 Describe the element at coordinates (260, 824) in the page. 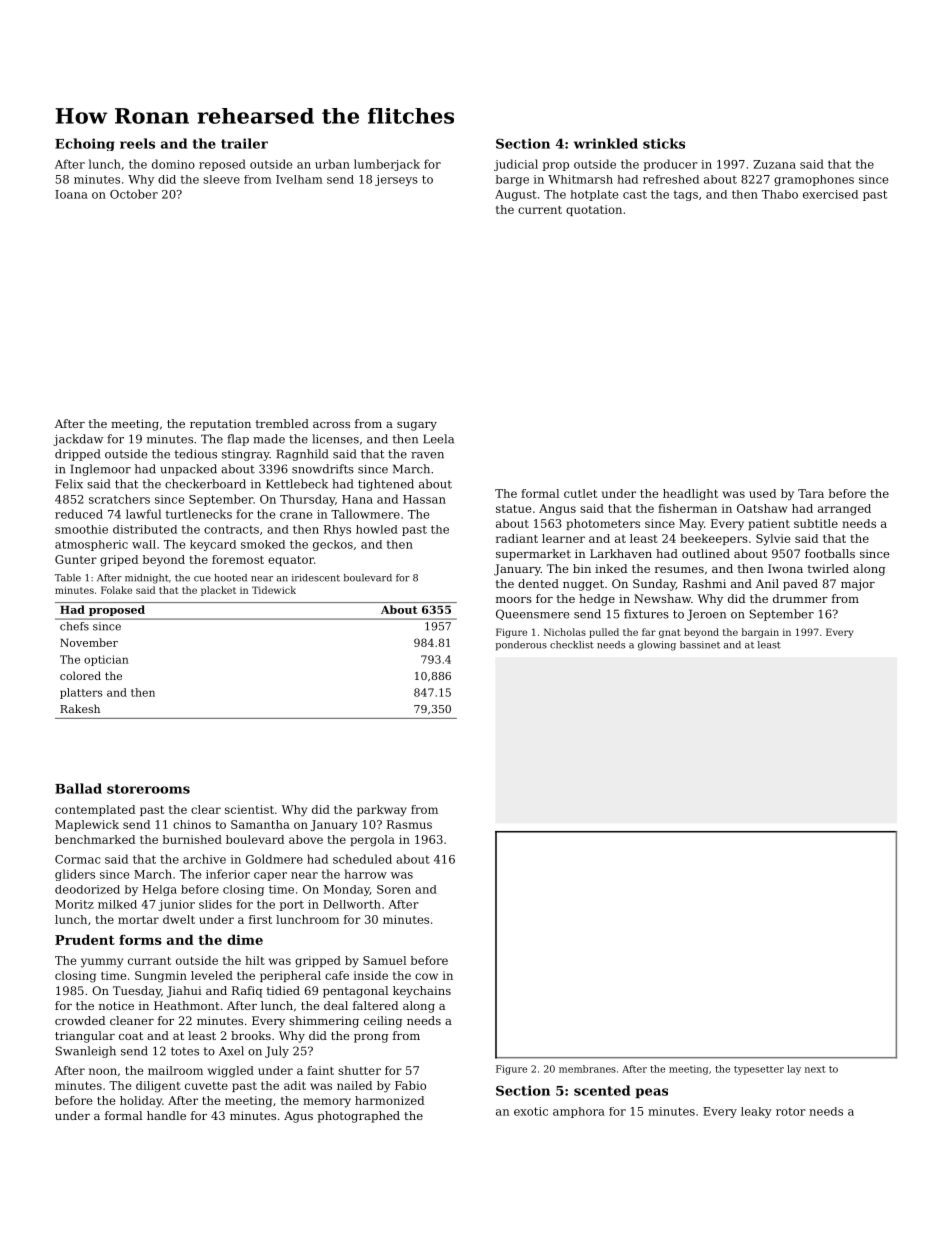

I see `Samantha` at that location.
